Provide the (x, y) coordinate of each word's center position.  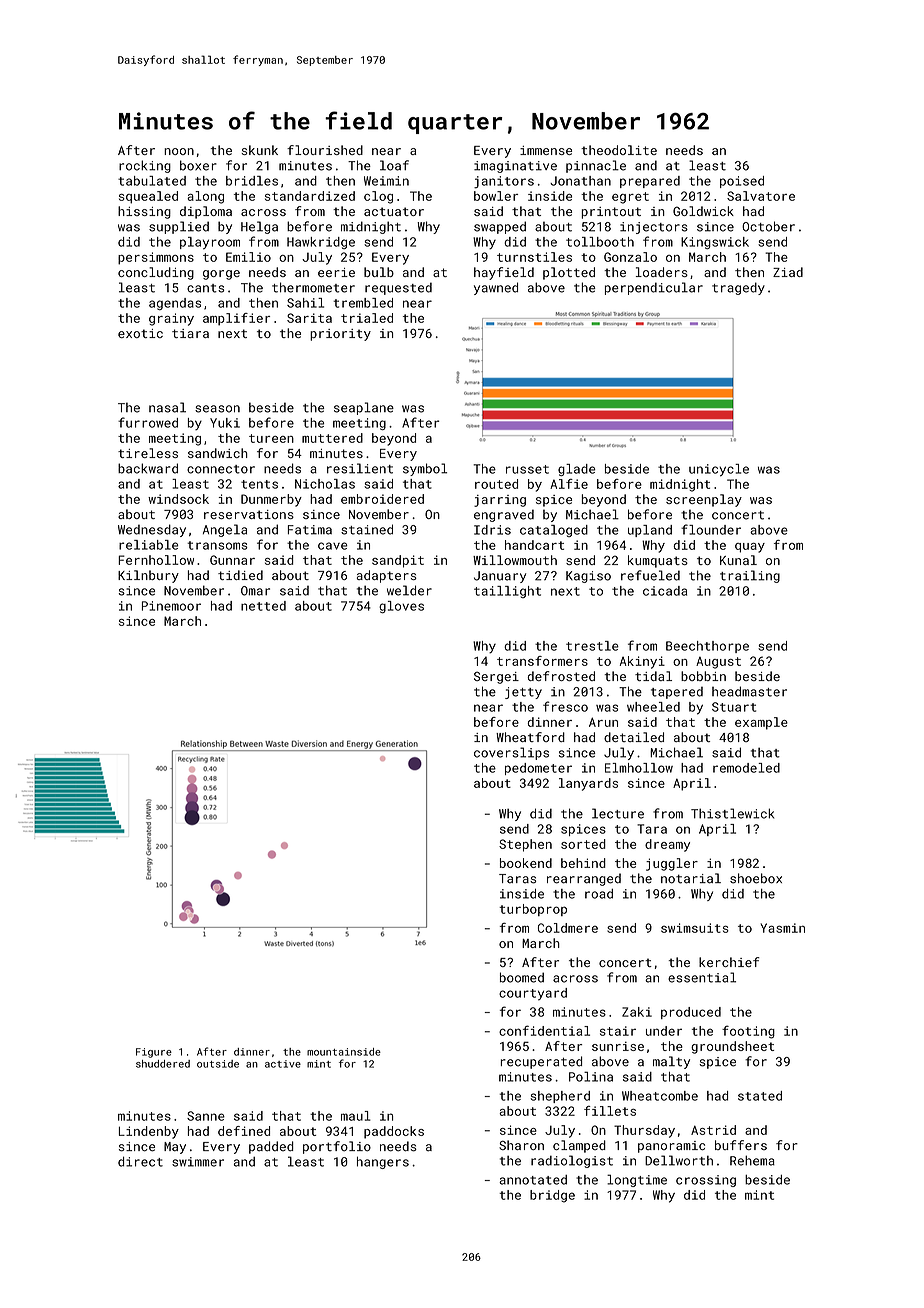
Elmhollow (639, 768)
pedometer (538, 769)
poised (742, 182)
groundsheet (732, 1047)
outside (218, 1064)
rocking (145, 166)
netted (263, 606)
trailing (750, 576)
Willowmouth (515, 560)
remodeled (746, 768)
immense (546, 150)
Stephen (525, 845)
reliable (148, 545)
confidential (544, 1030)
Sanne (206, 1116)
